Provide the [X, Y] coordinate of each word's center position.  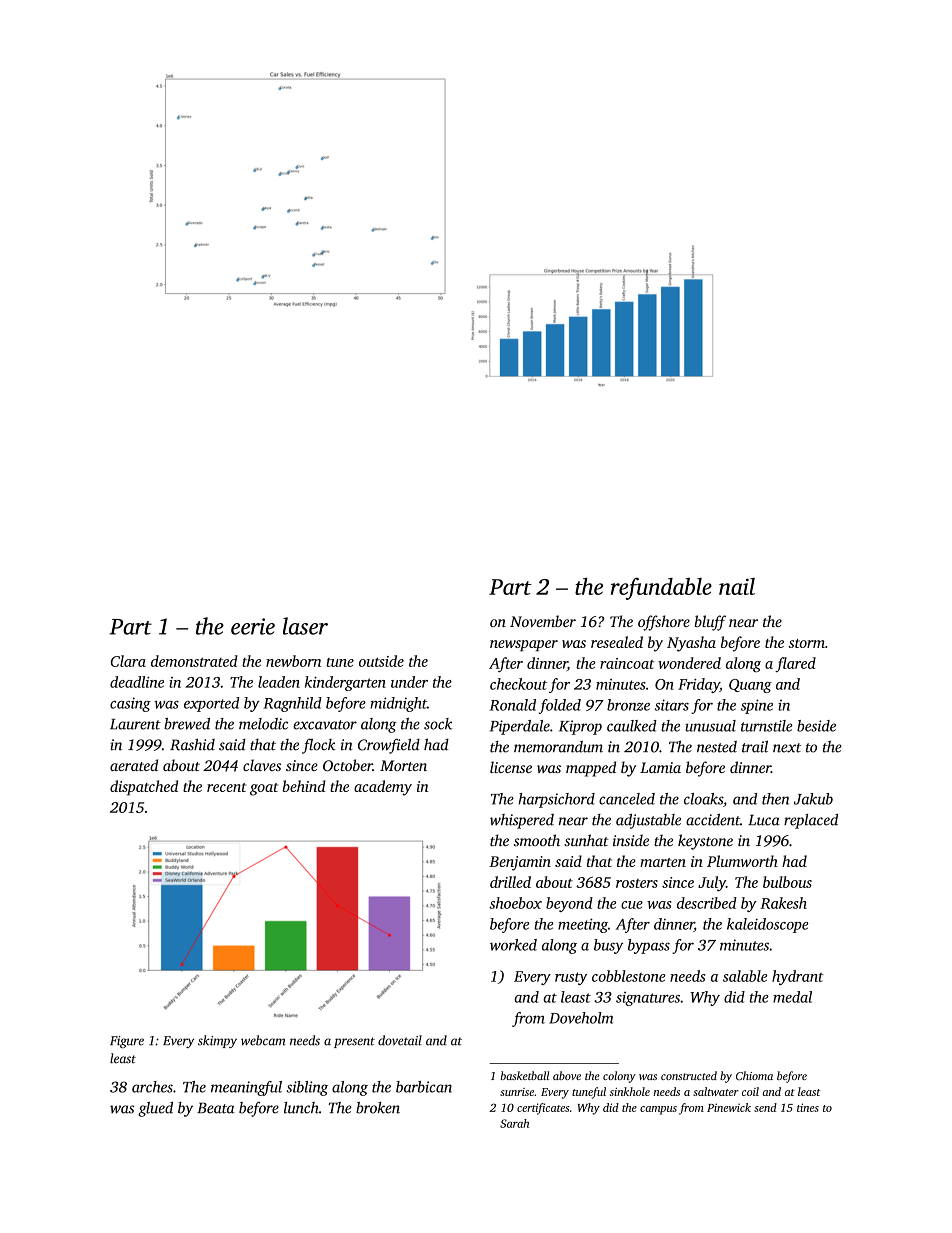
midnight [398, 704]
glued [155, 1109]
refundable [661, 589]
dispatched [144, 788]
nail [737, 586]
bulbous [787, 882]
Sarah [514, 1123]
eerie [253, 626]
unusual [710, 726]
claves [262, 765]
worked [513, 945]
